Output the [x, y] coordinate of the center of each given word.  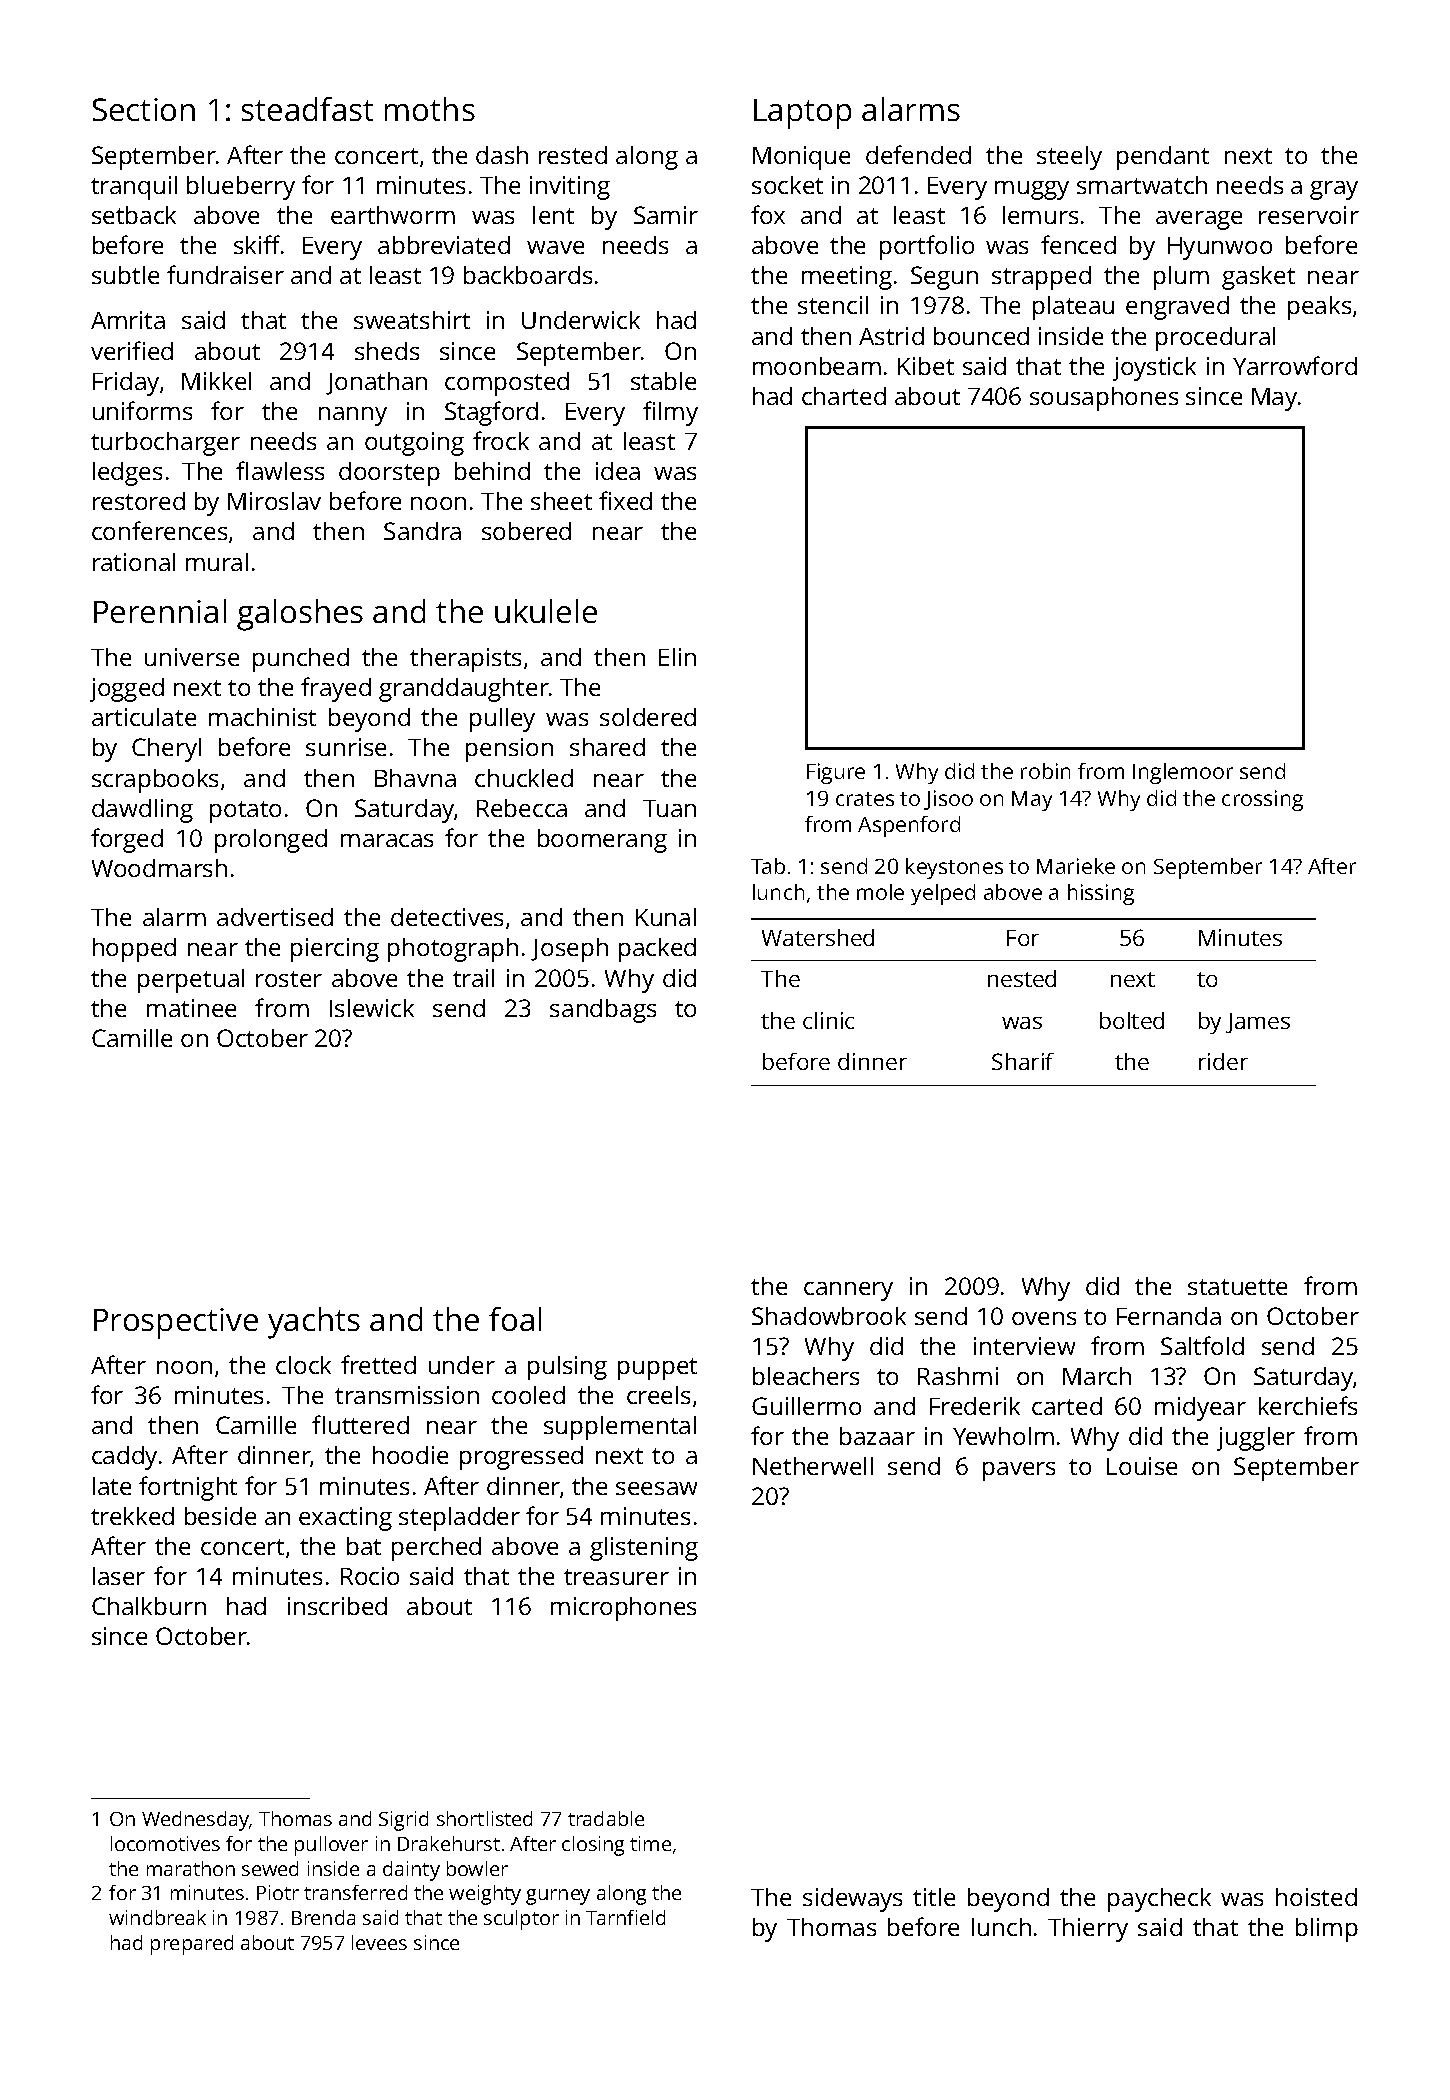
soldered [648, 717]
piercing [335, 950]
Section [144, 109]
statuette [1237, 1287]
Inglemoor [1183, 773]
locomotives [165, 1843]
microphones [623, 1609]
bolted [1132, 1020]
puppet [657, 1369]
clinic [828, 1020]
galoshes [300, 615]
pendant [1163, 158]
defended [918, 154]
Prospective [176, 1323]
